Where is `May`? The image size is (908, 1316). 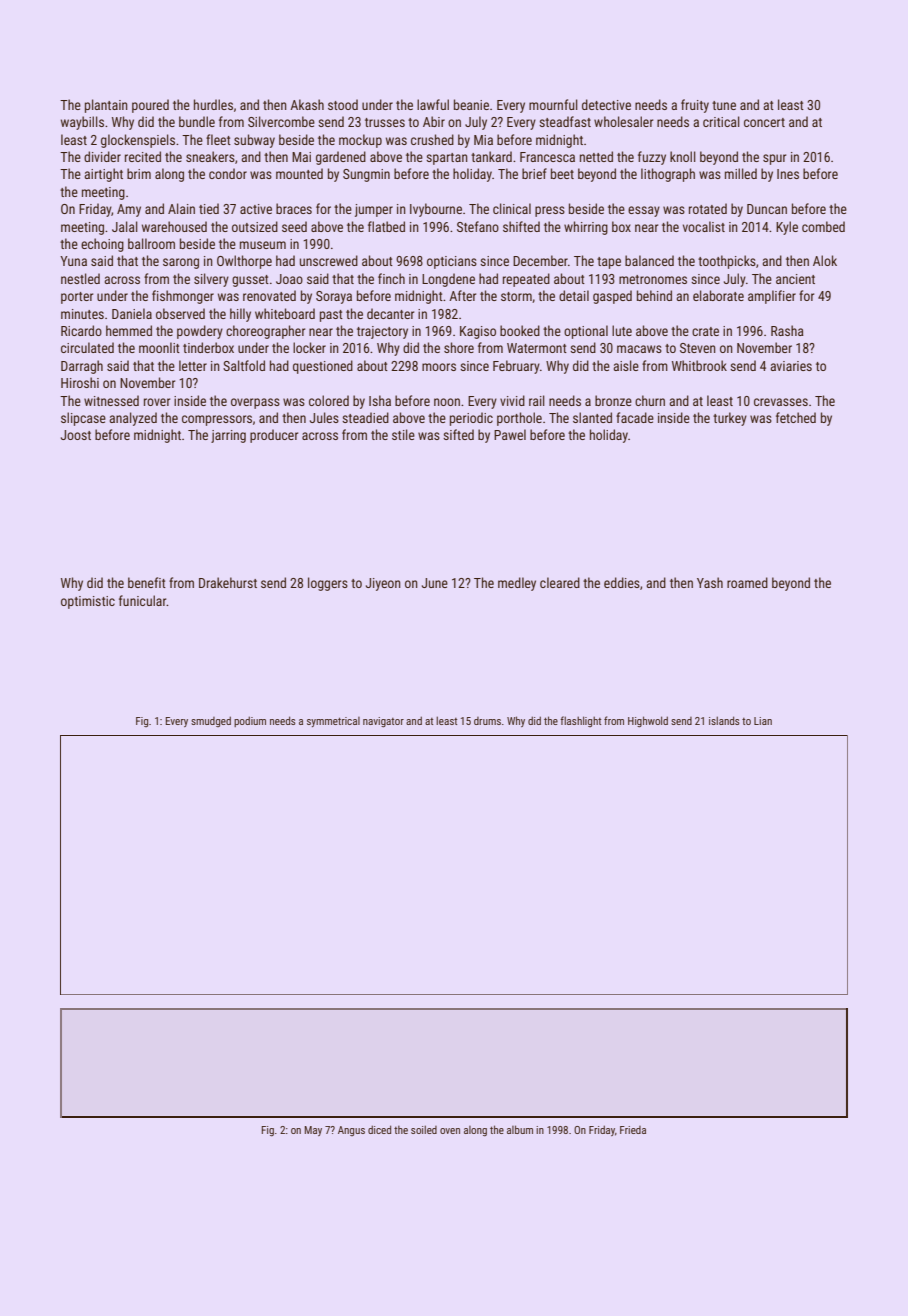
May is located at coordinates (313, 1131).
